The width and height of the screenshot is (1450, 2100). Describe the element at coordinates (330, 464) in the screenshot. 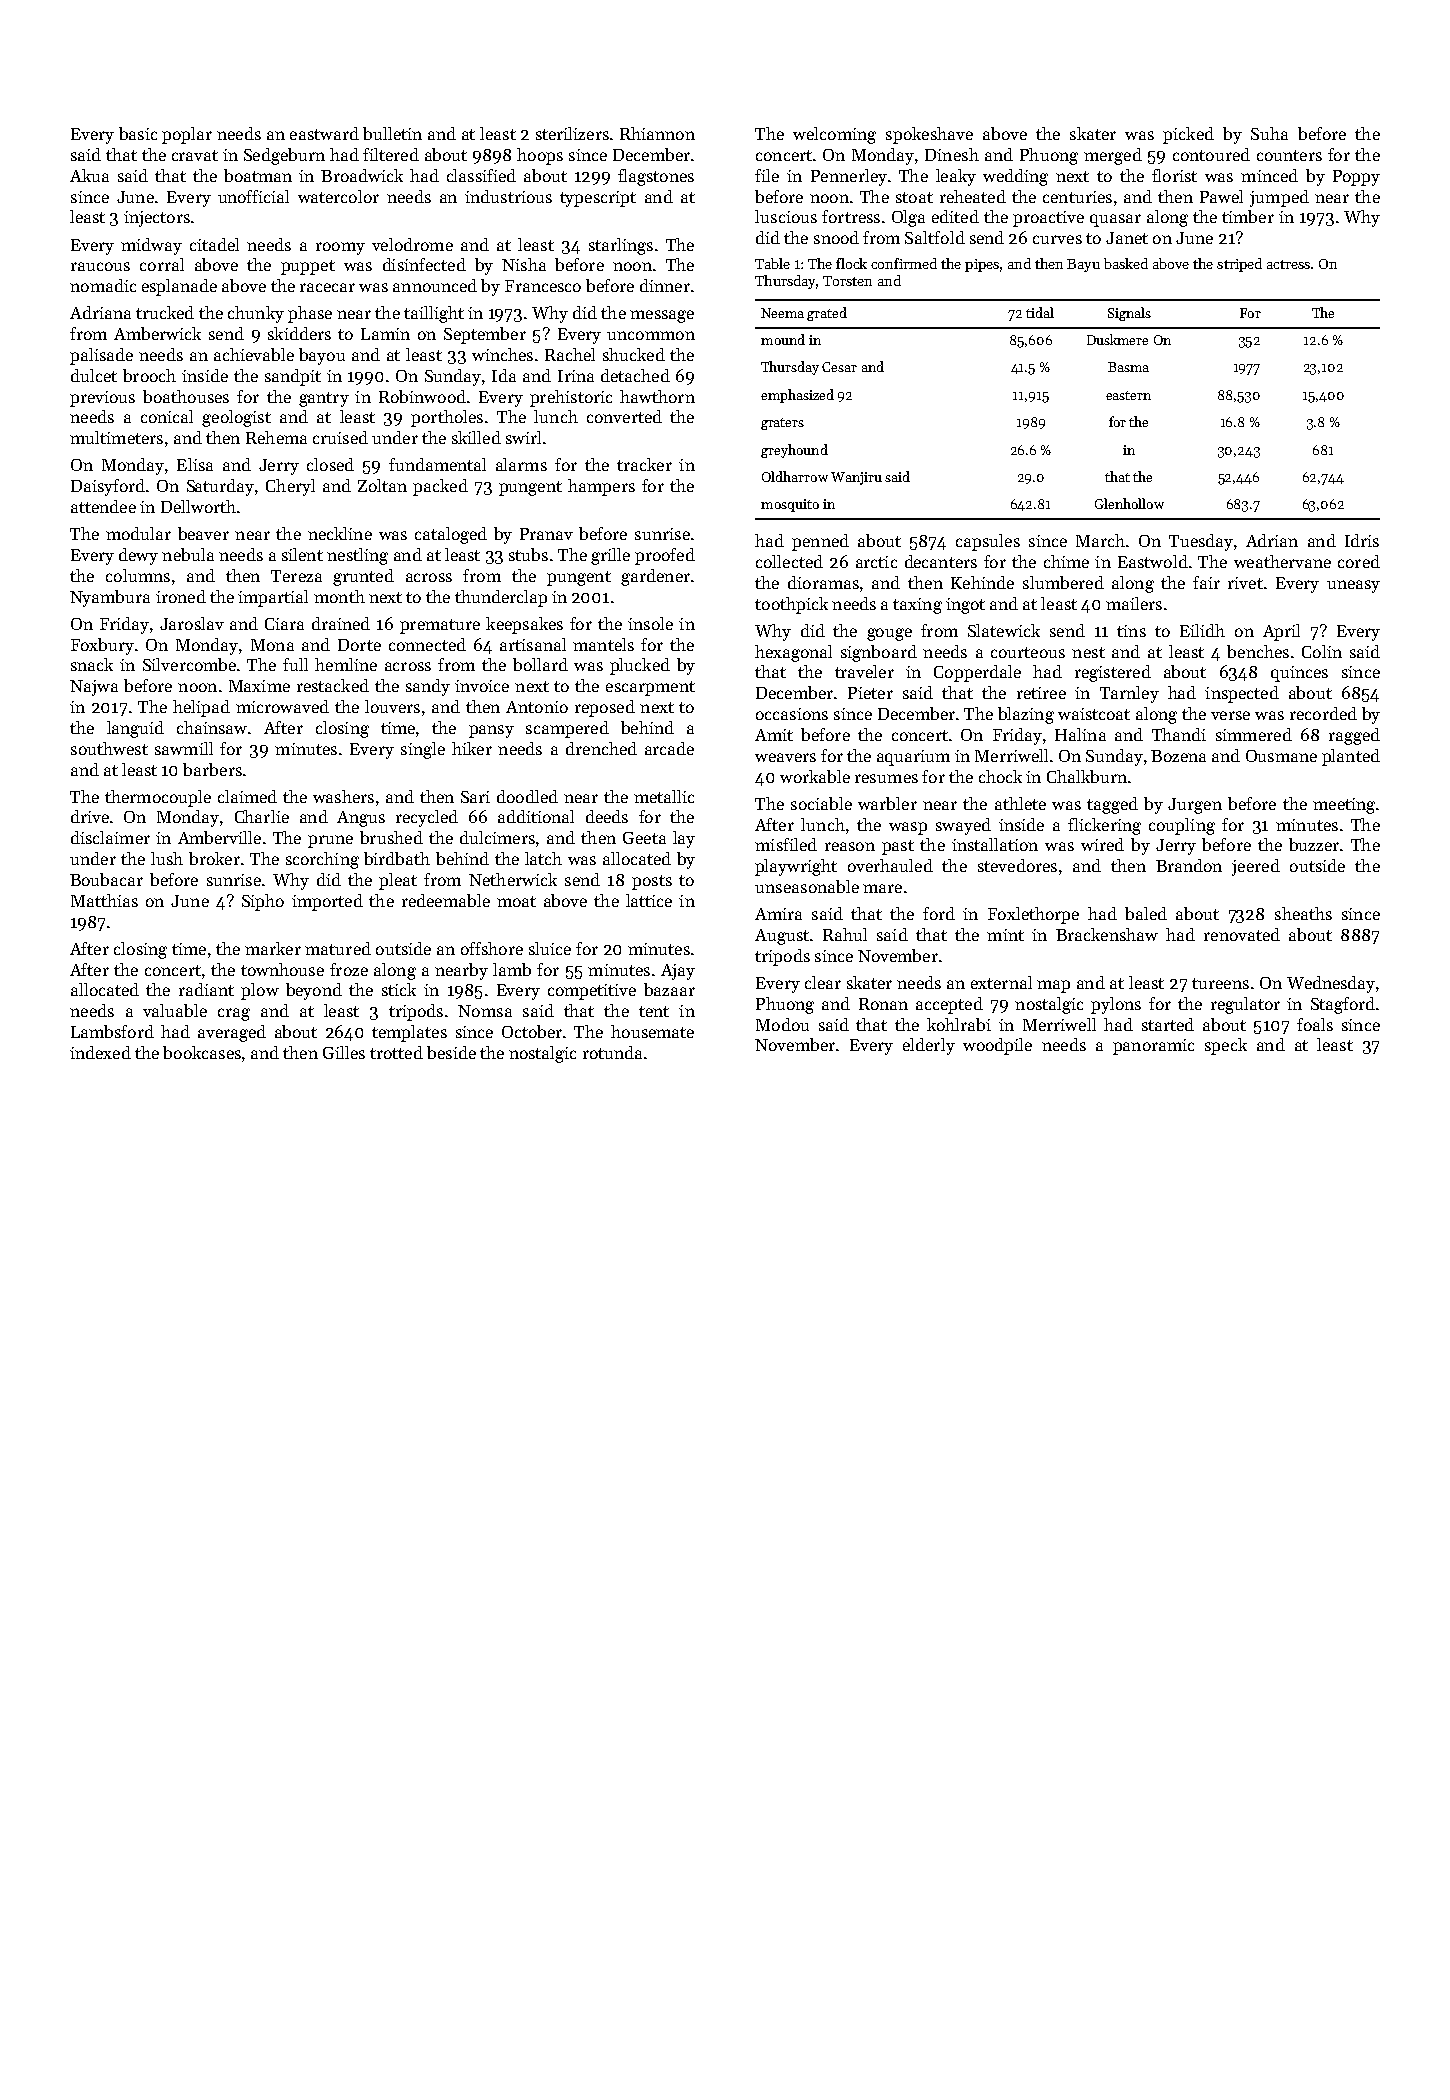

I see `closed` at that location.
